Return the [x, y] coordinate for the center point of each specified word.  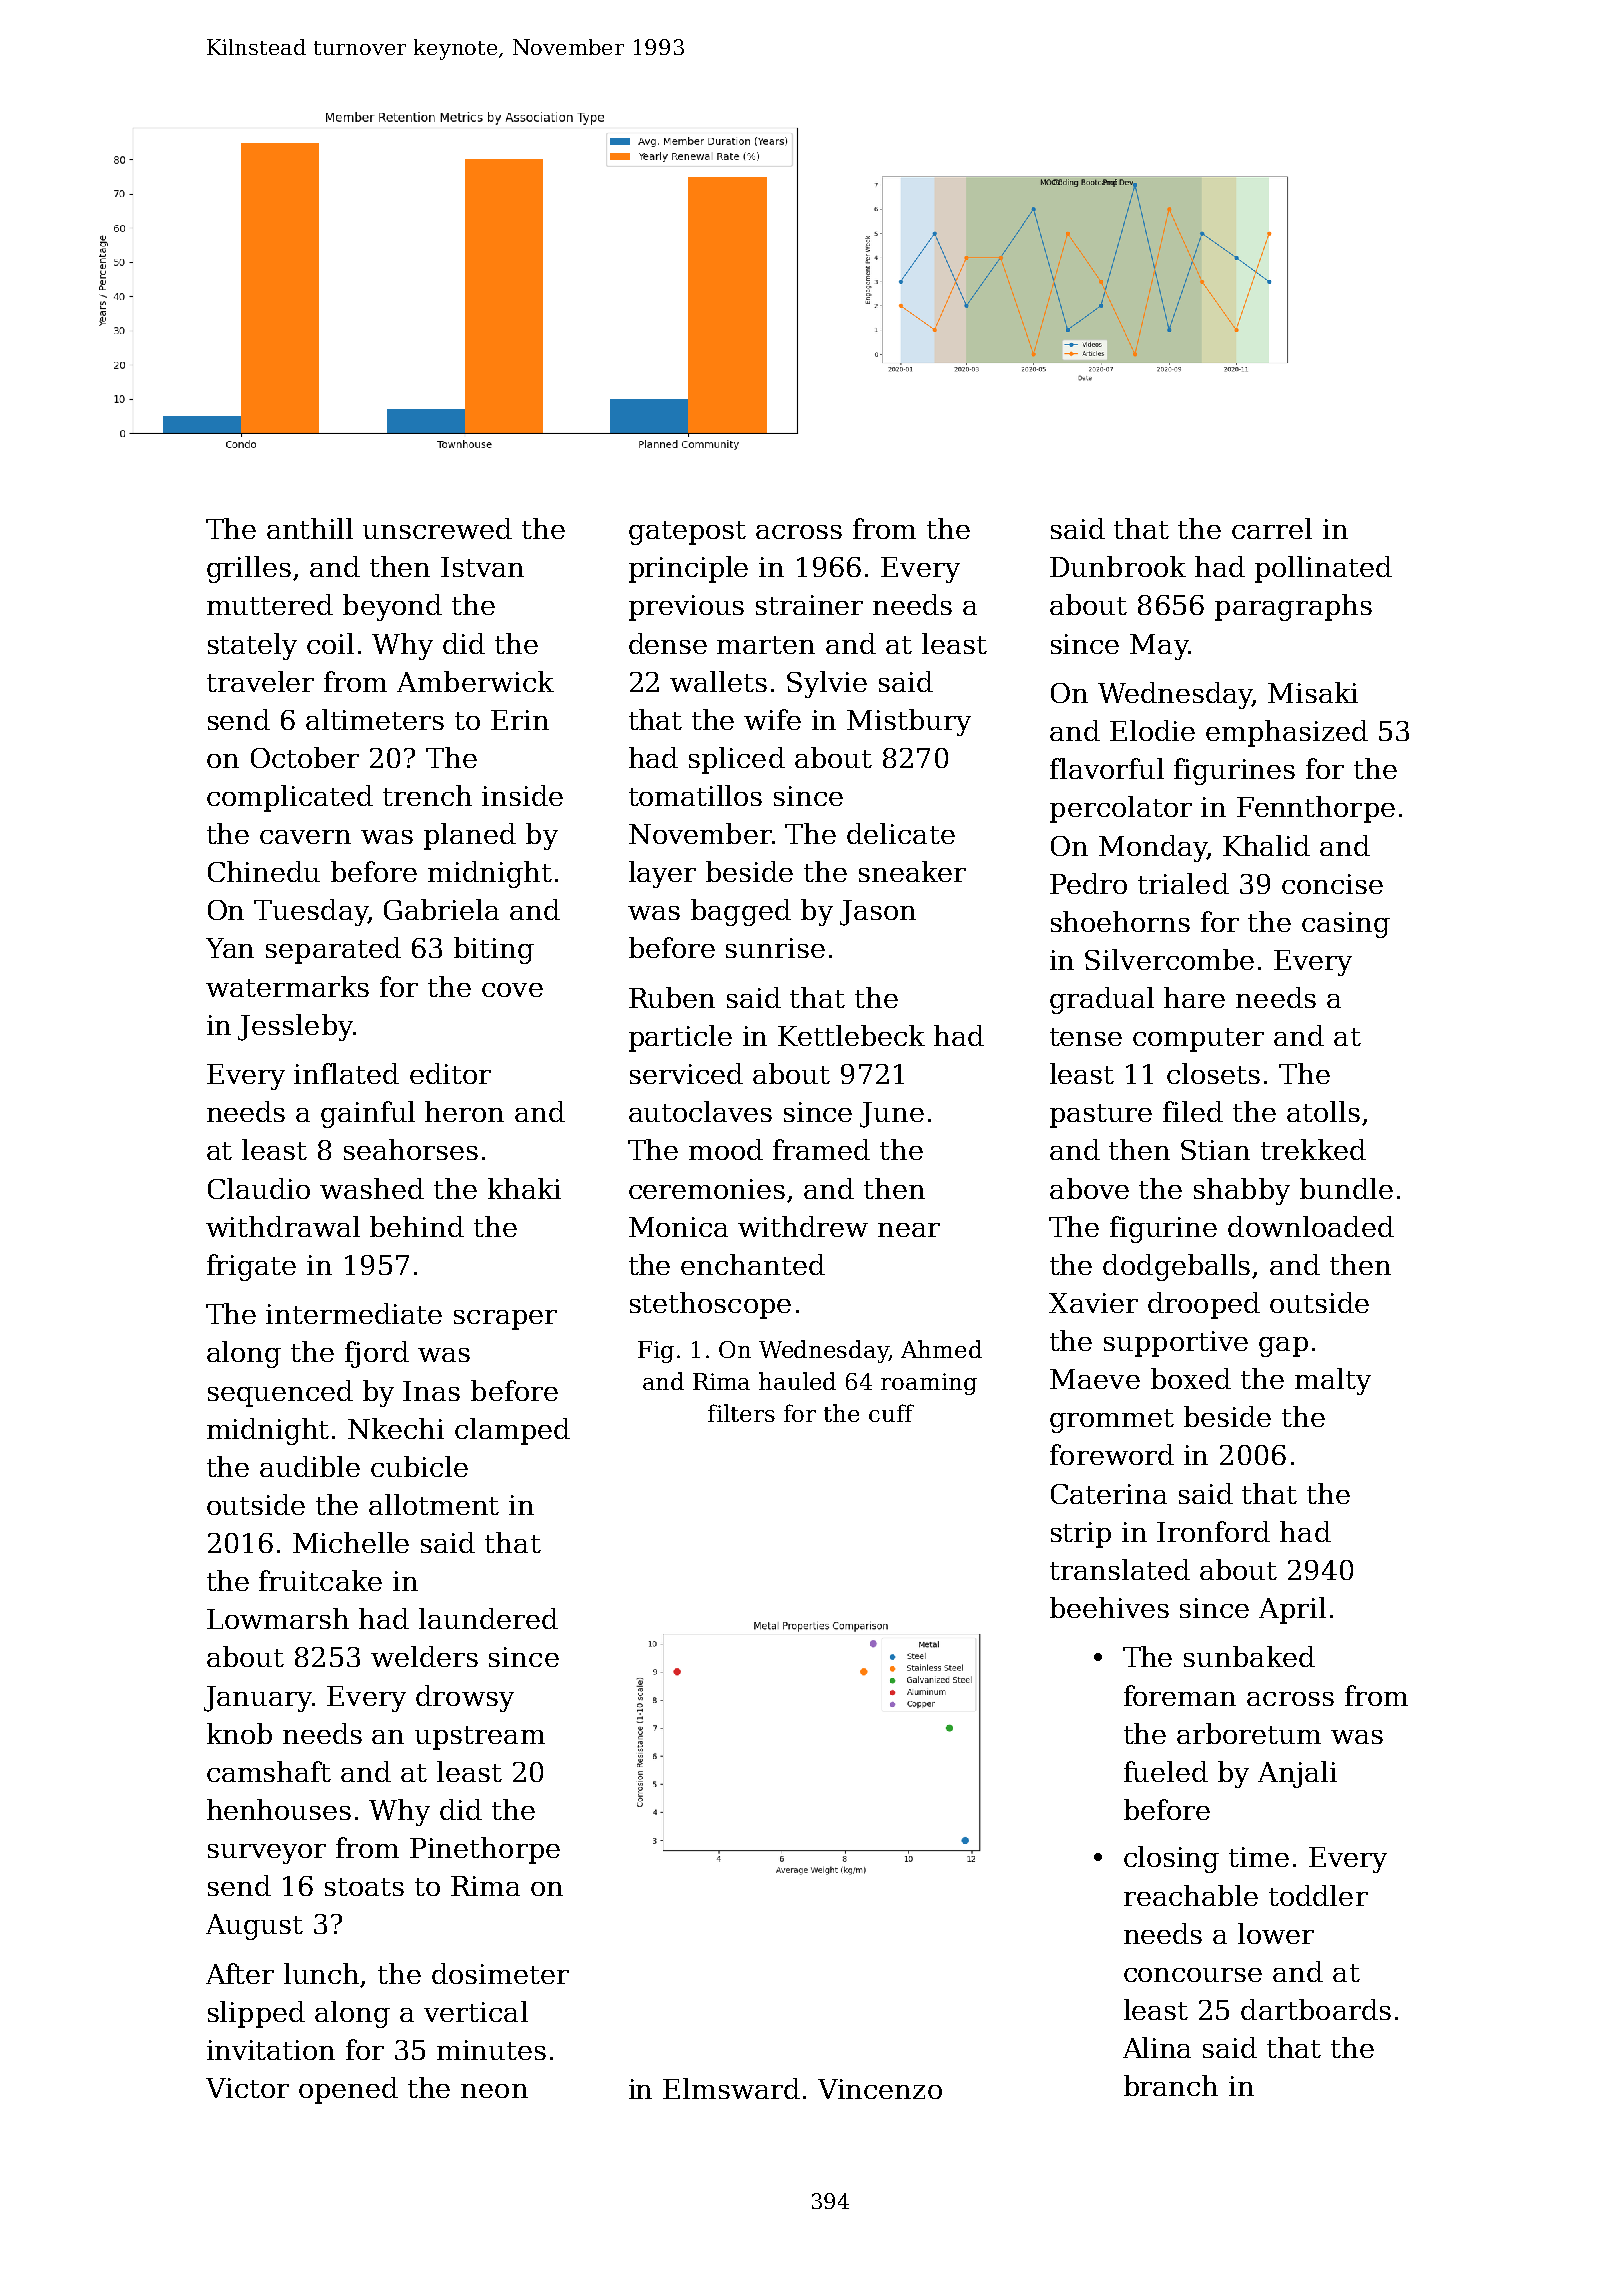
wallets [718, 681]
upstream [480, 1738]
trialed [1183, 883]
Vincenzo [880, 2089]
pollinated [1323, 569]
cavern [305, 837]
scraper [505, 1320]
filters [741, 1413]
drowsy [465, 1698]
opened [348, 2090]
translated [1120, 1569]
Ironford [1213, 1531]
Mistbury [909, 722]
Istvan [482, 567]
